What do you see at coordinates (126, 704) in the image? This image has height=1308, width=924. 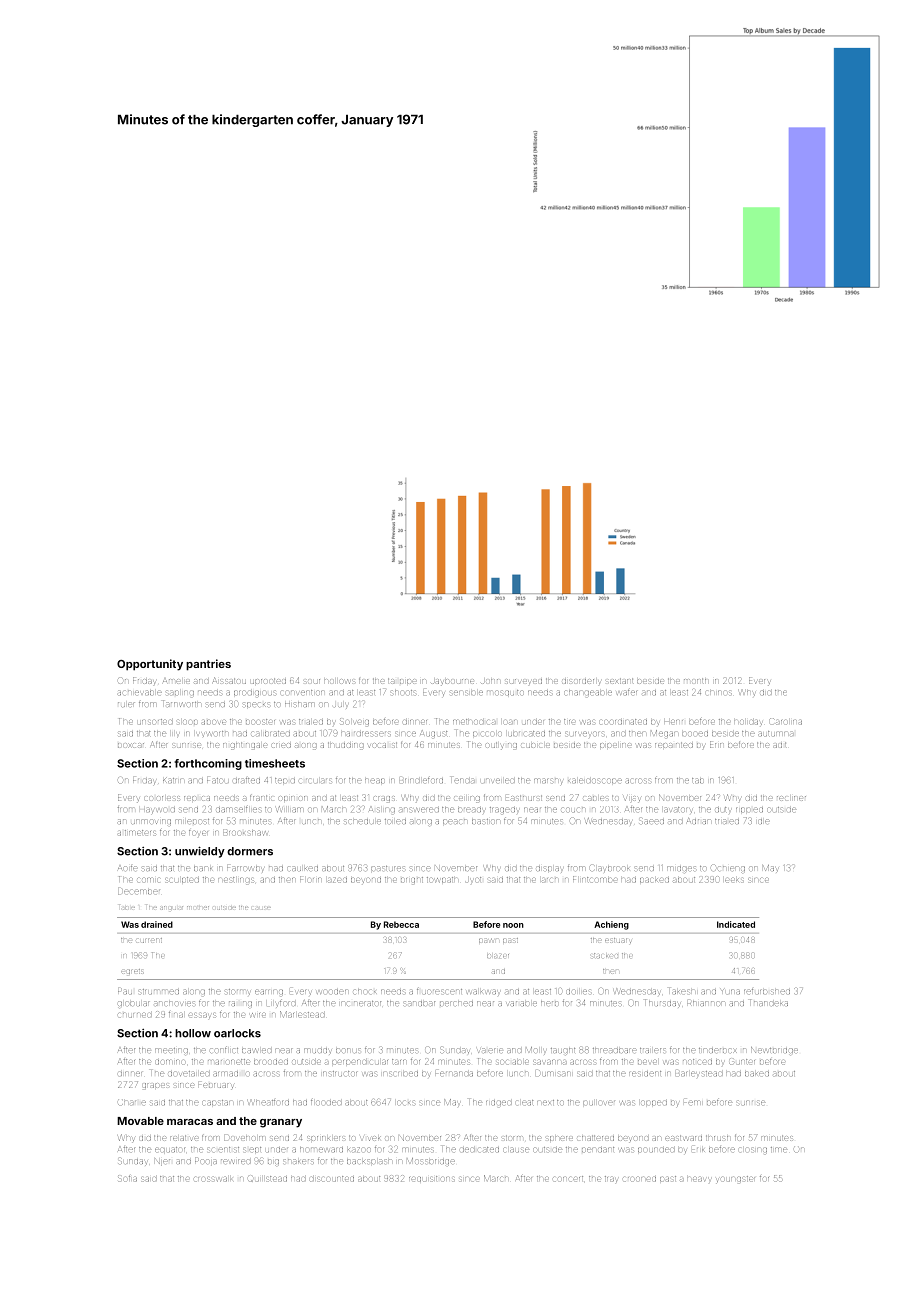 I see `ruler` at bounding box center [126, 704].
